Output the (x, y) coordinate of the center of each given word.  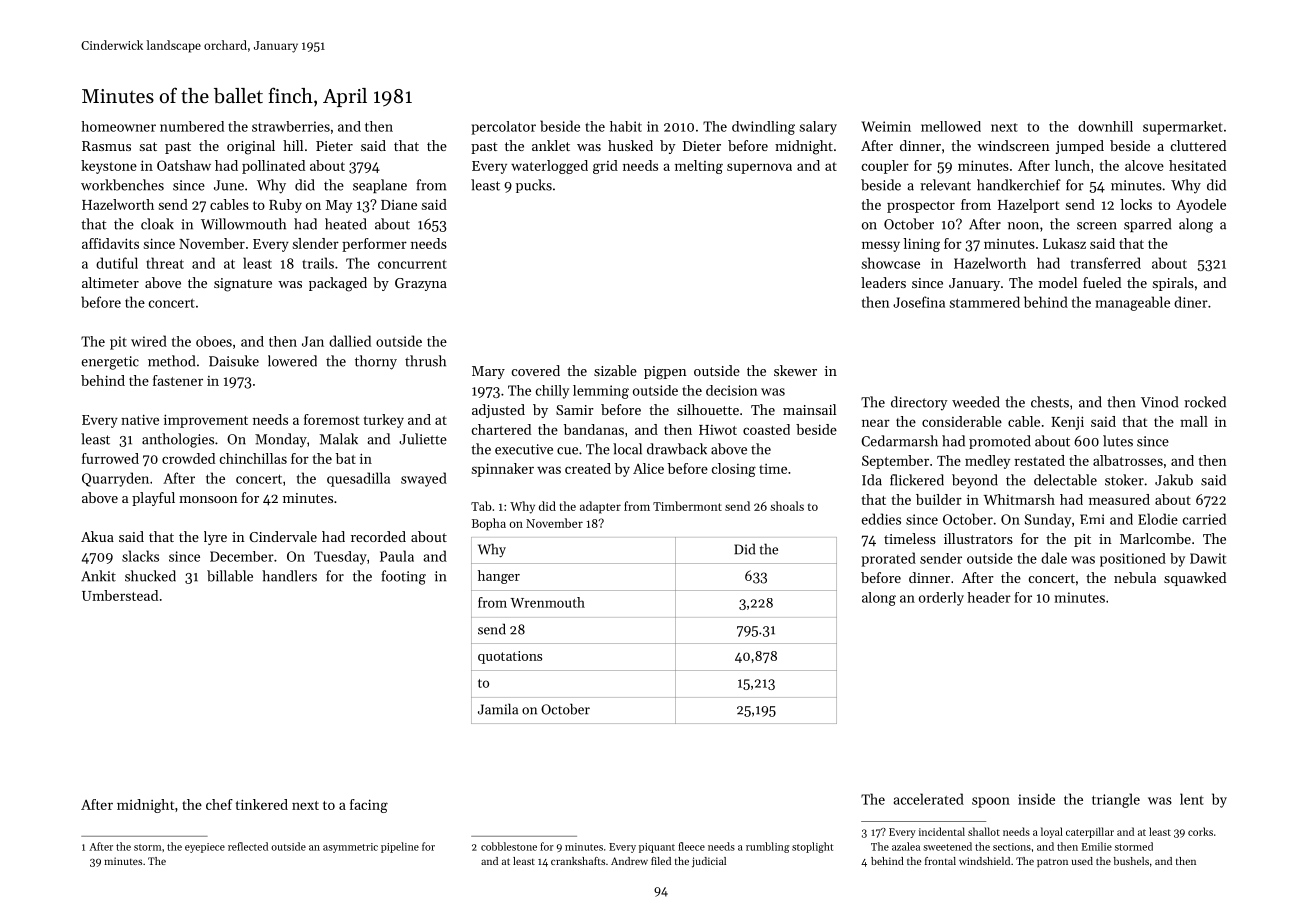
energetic (110, 363)
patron (1052, 862)
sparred (1147, 225)
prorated (889, 559)
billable (230, 576)
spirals (1173, 284)
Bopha (489, 524)
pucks (534, 186)
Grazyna (421, 284)
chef (219, 804)
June (229, 185)
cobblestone (509, 846)
